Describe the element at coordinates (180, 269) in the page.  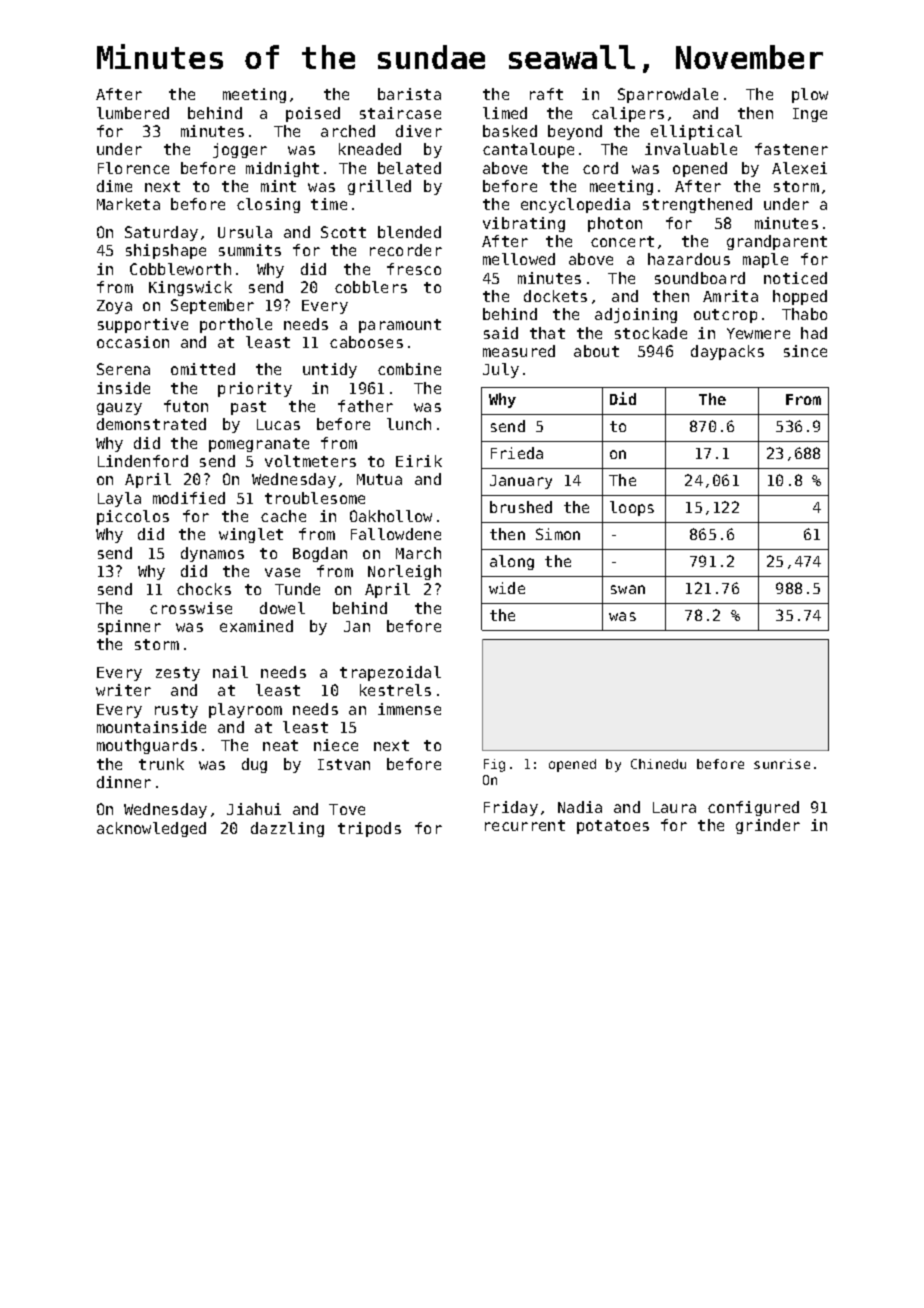
I see `Cobbleworth` at that location.
